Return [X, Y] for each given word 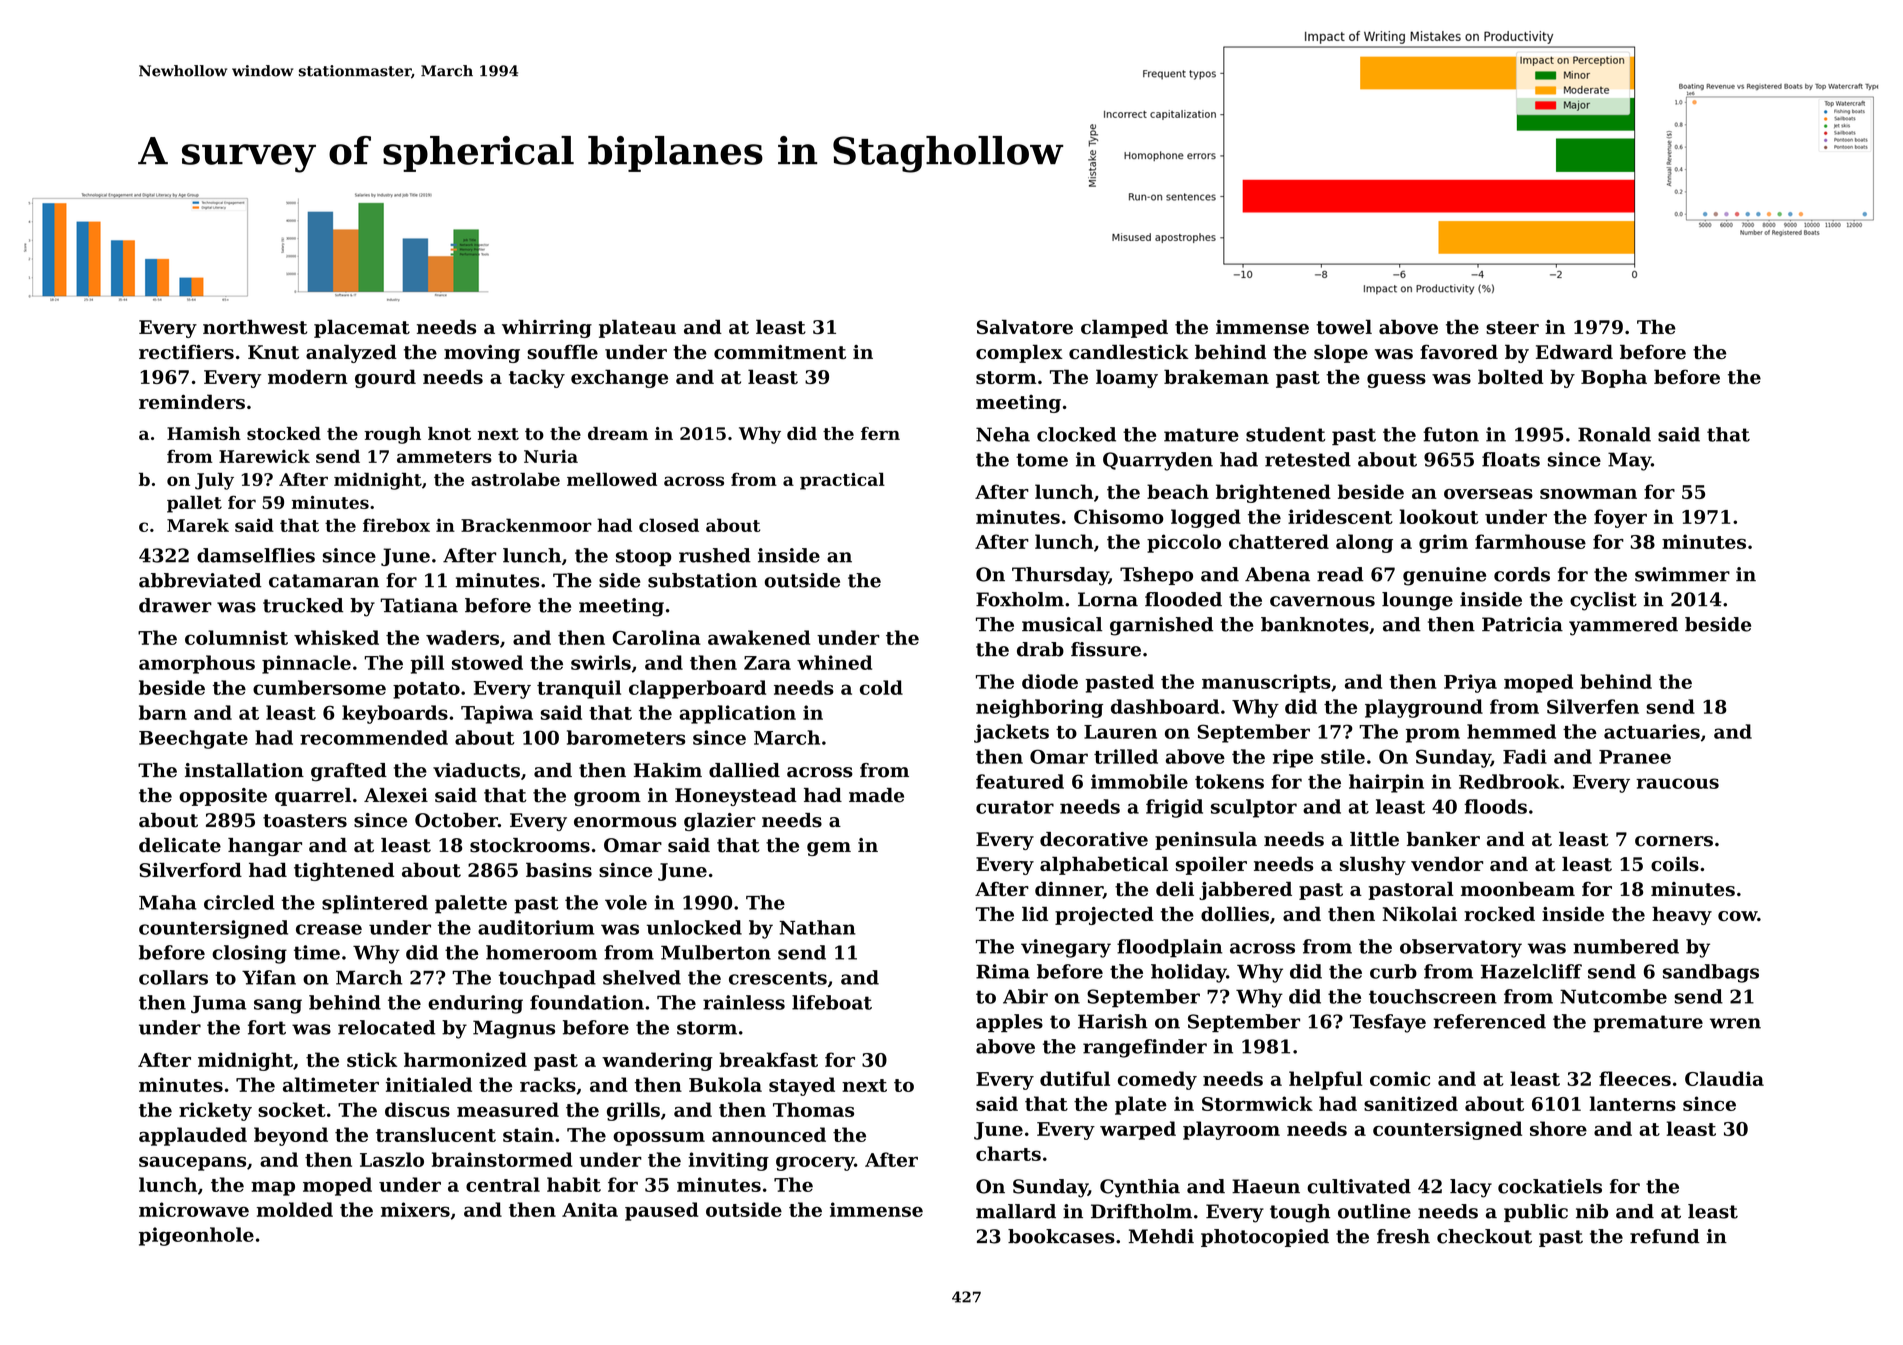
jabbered [1245, 890]
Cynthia [1140, 1188]
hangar [265, 847]
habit [574, 1184]
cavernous [1322, 601]
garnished [1161, 626]
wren [1735, 1023]
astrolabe [515, 479]
